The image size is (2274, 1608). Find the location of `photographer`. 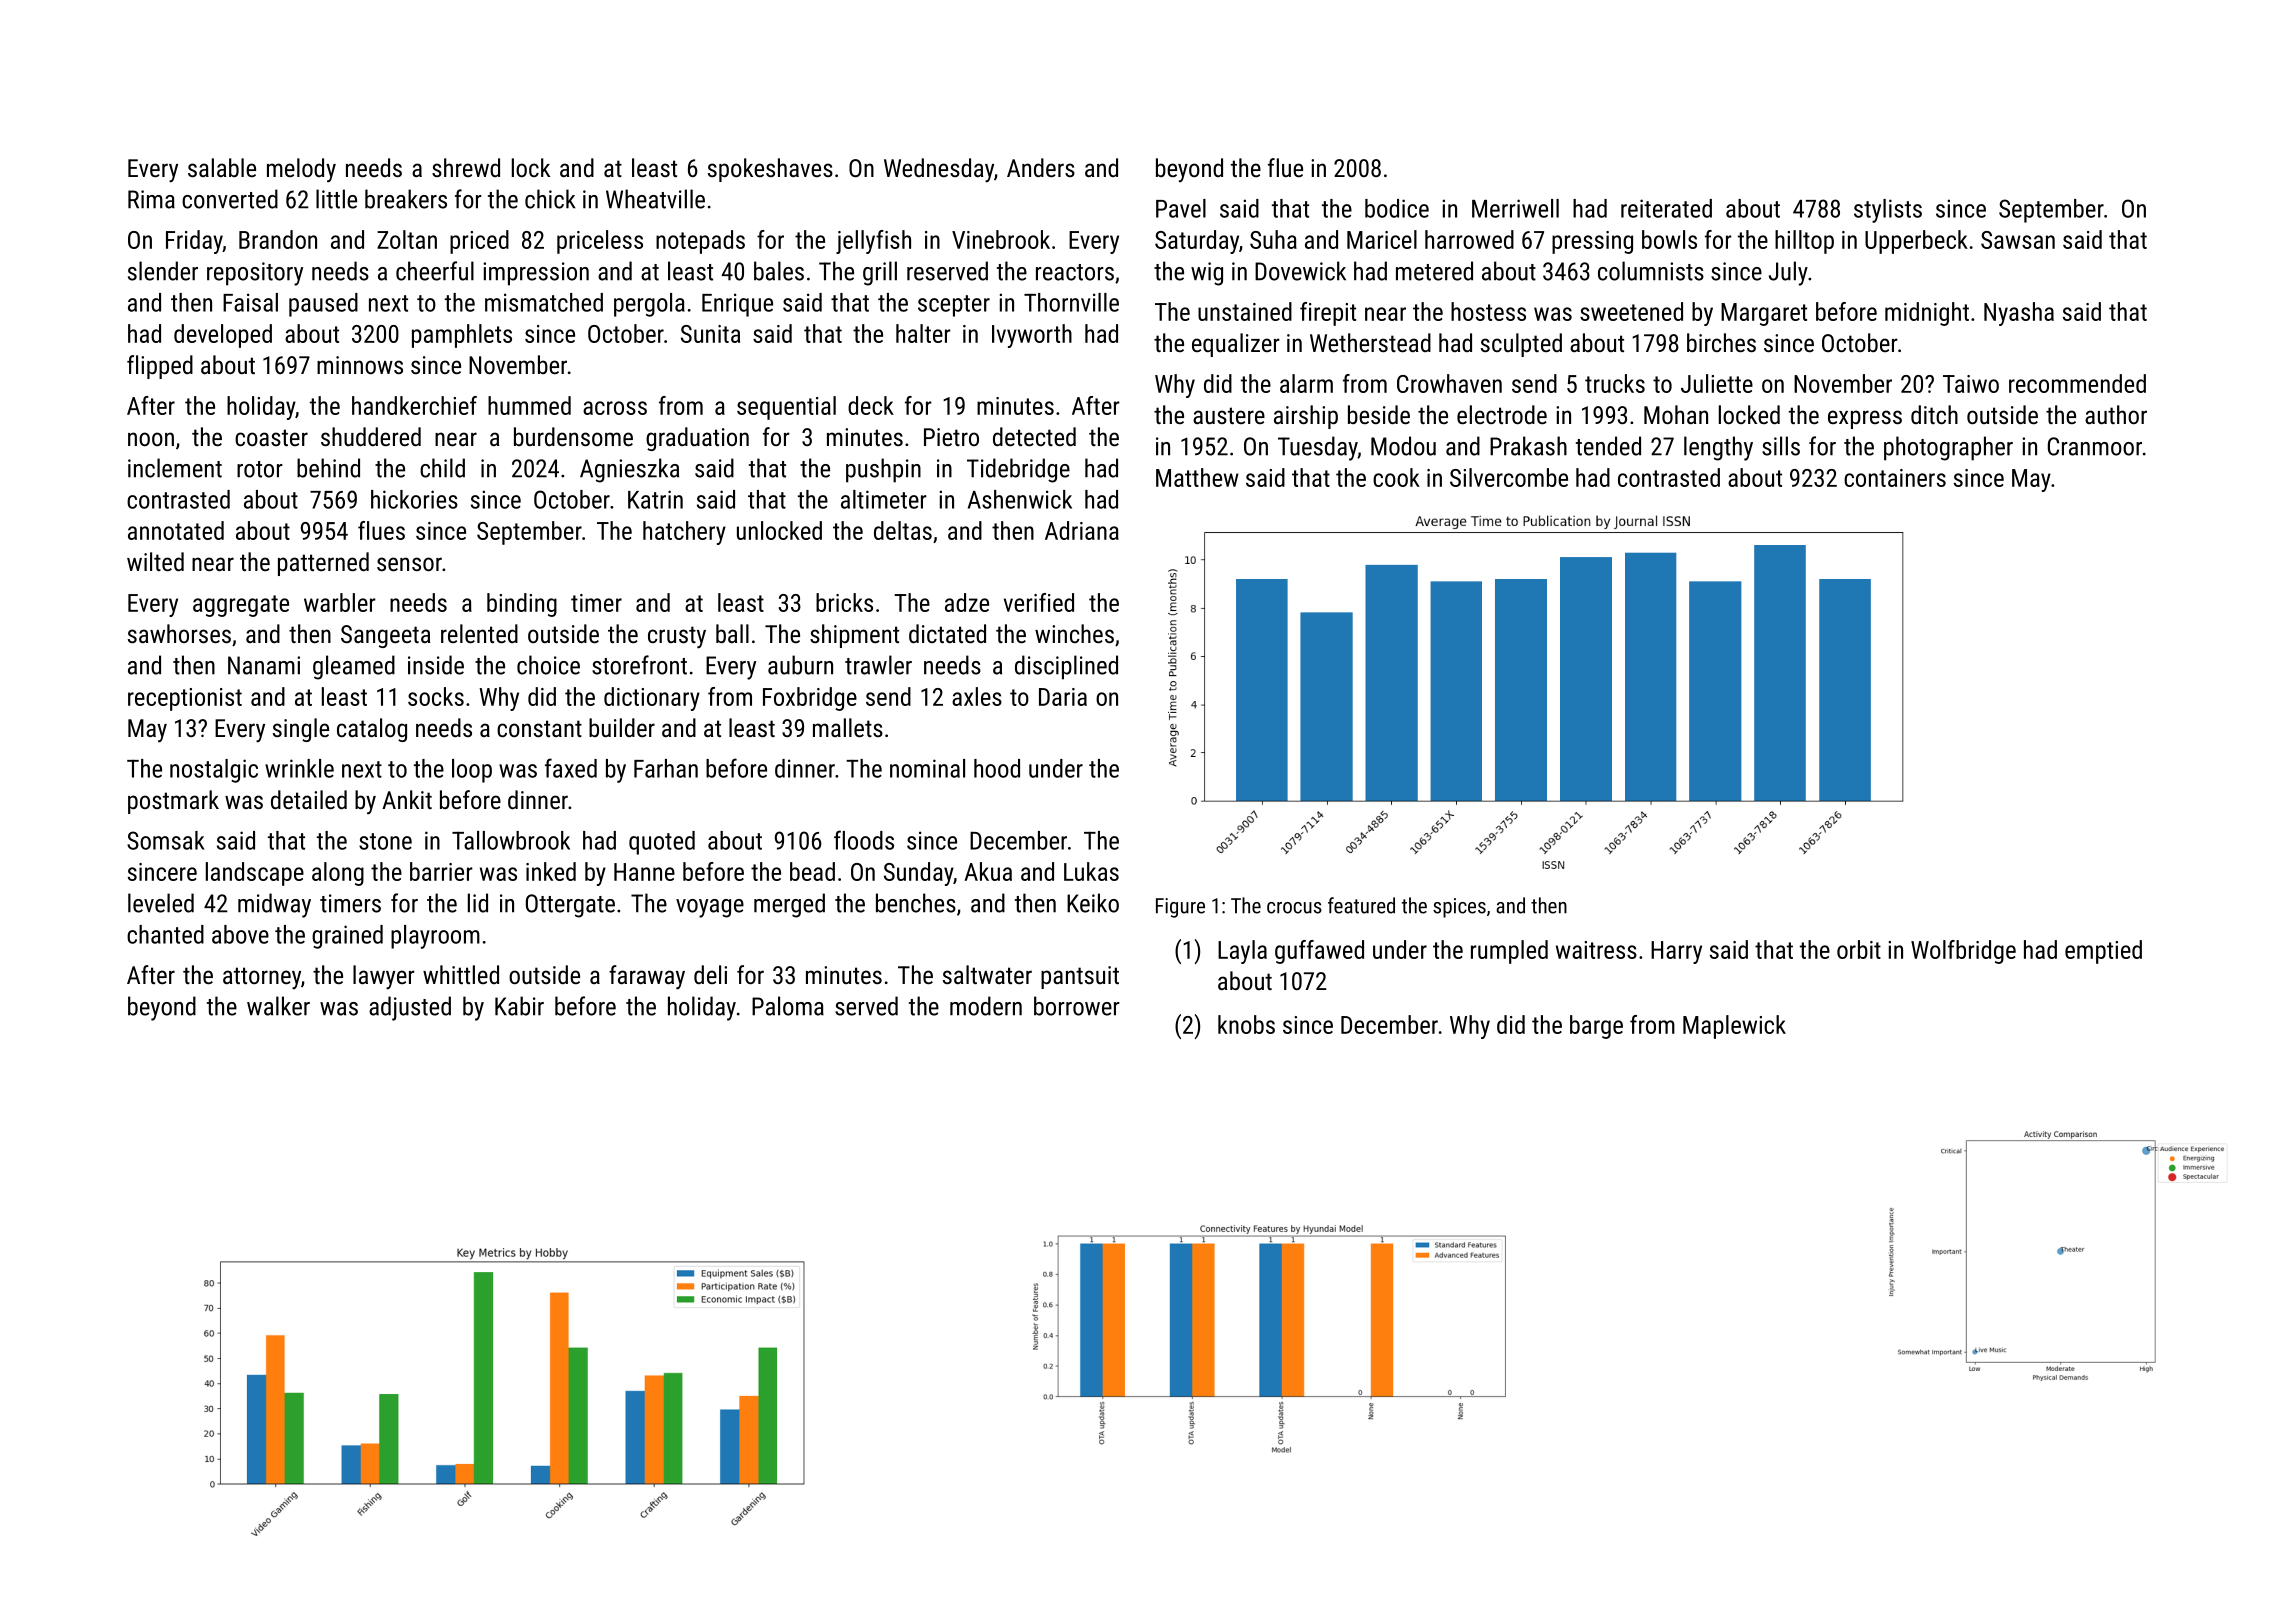

photographer is located at coordinates (1948, 448).
